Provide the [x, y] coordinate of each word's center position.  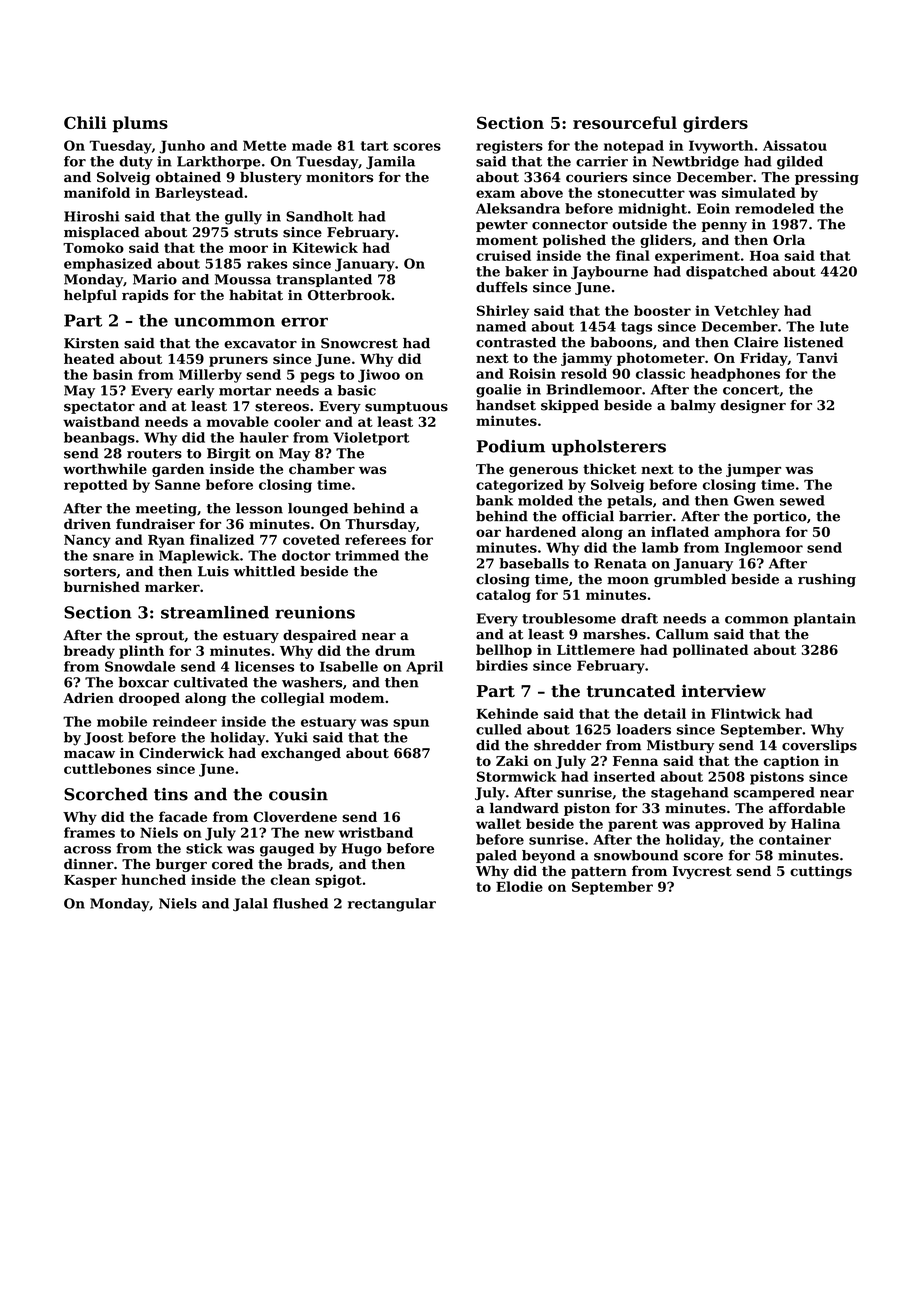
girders [715, 124]
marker [172, 586]
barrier [645, 516]
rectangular [392, 905]
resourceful [625, 122]
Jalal [250, 905]
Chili [85, 122]
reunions [315, 612]
